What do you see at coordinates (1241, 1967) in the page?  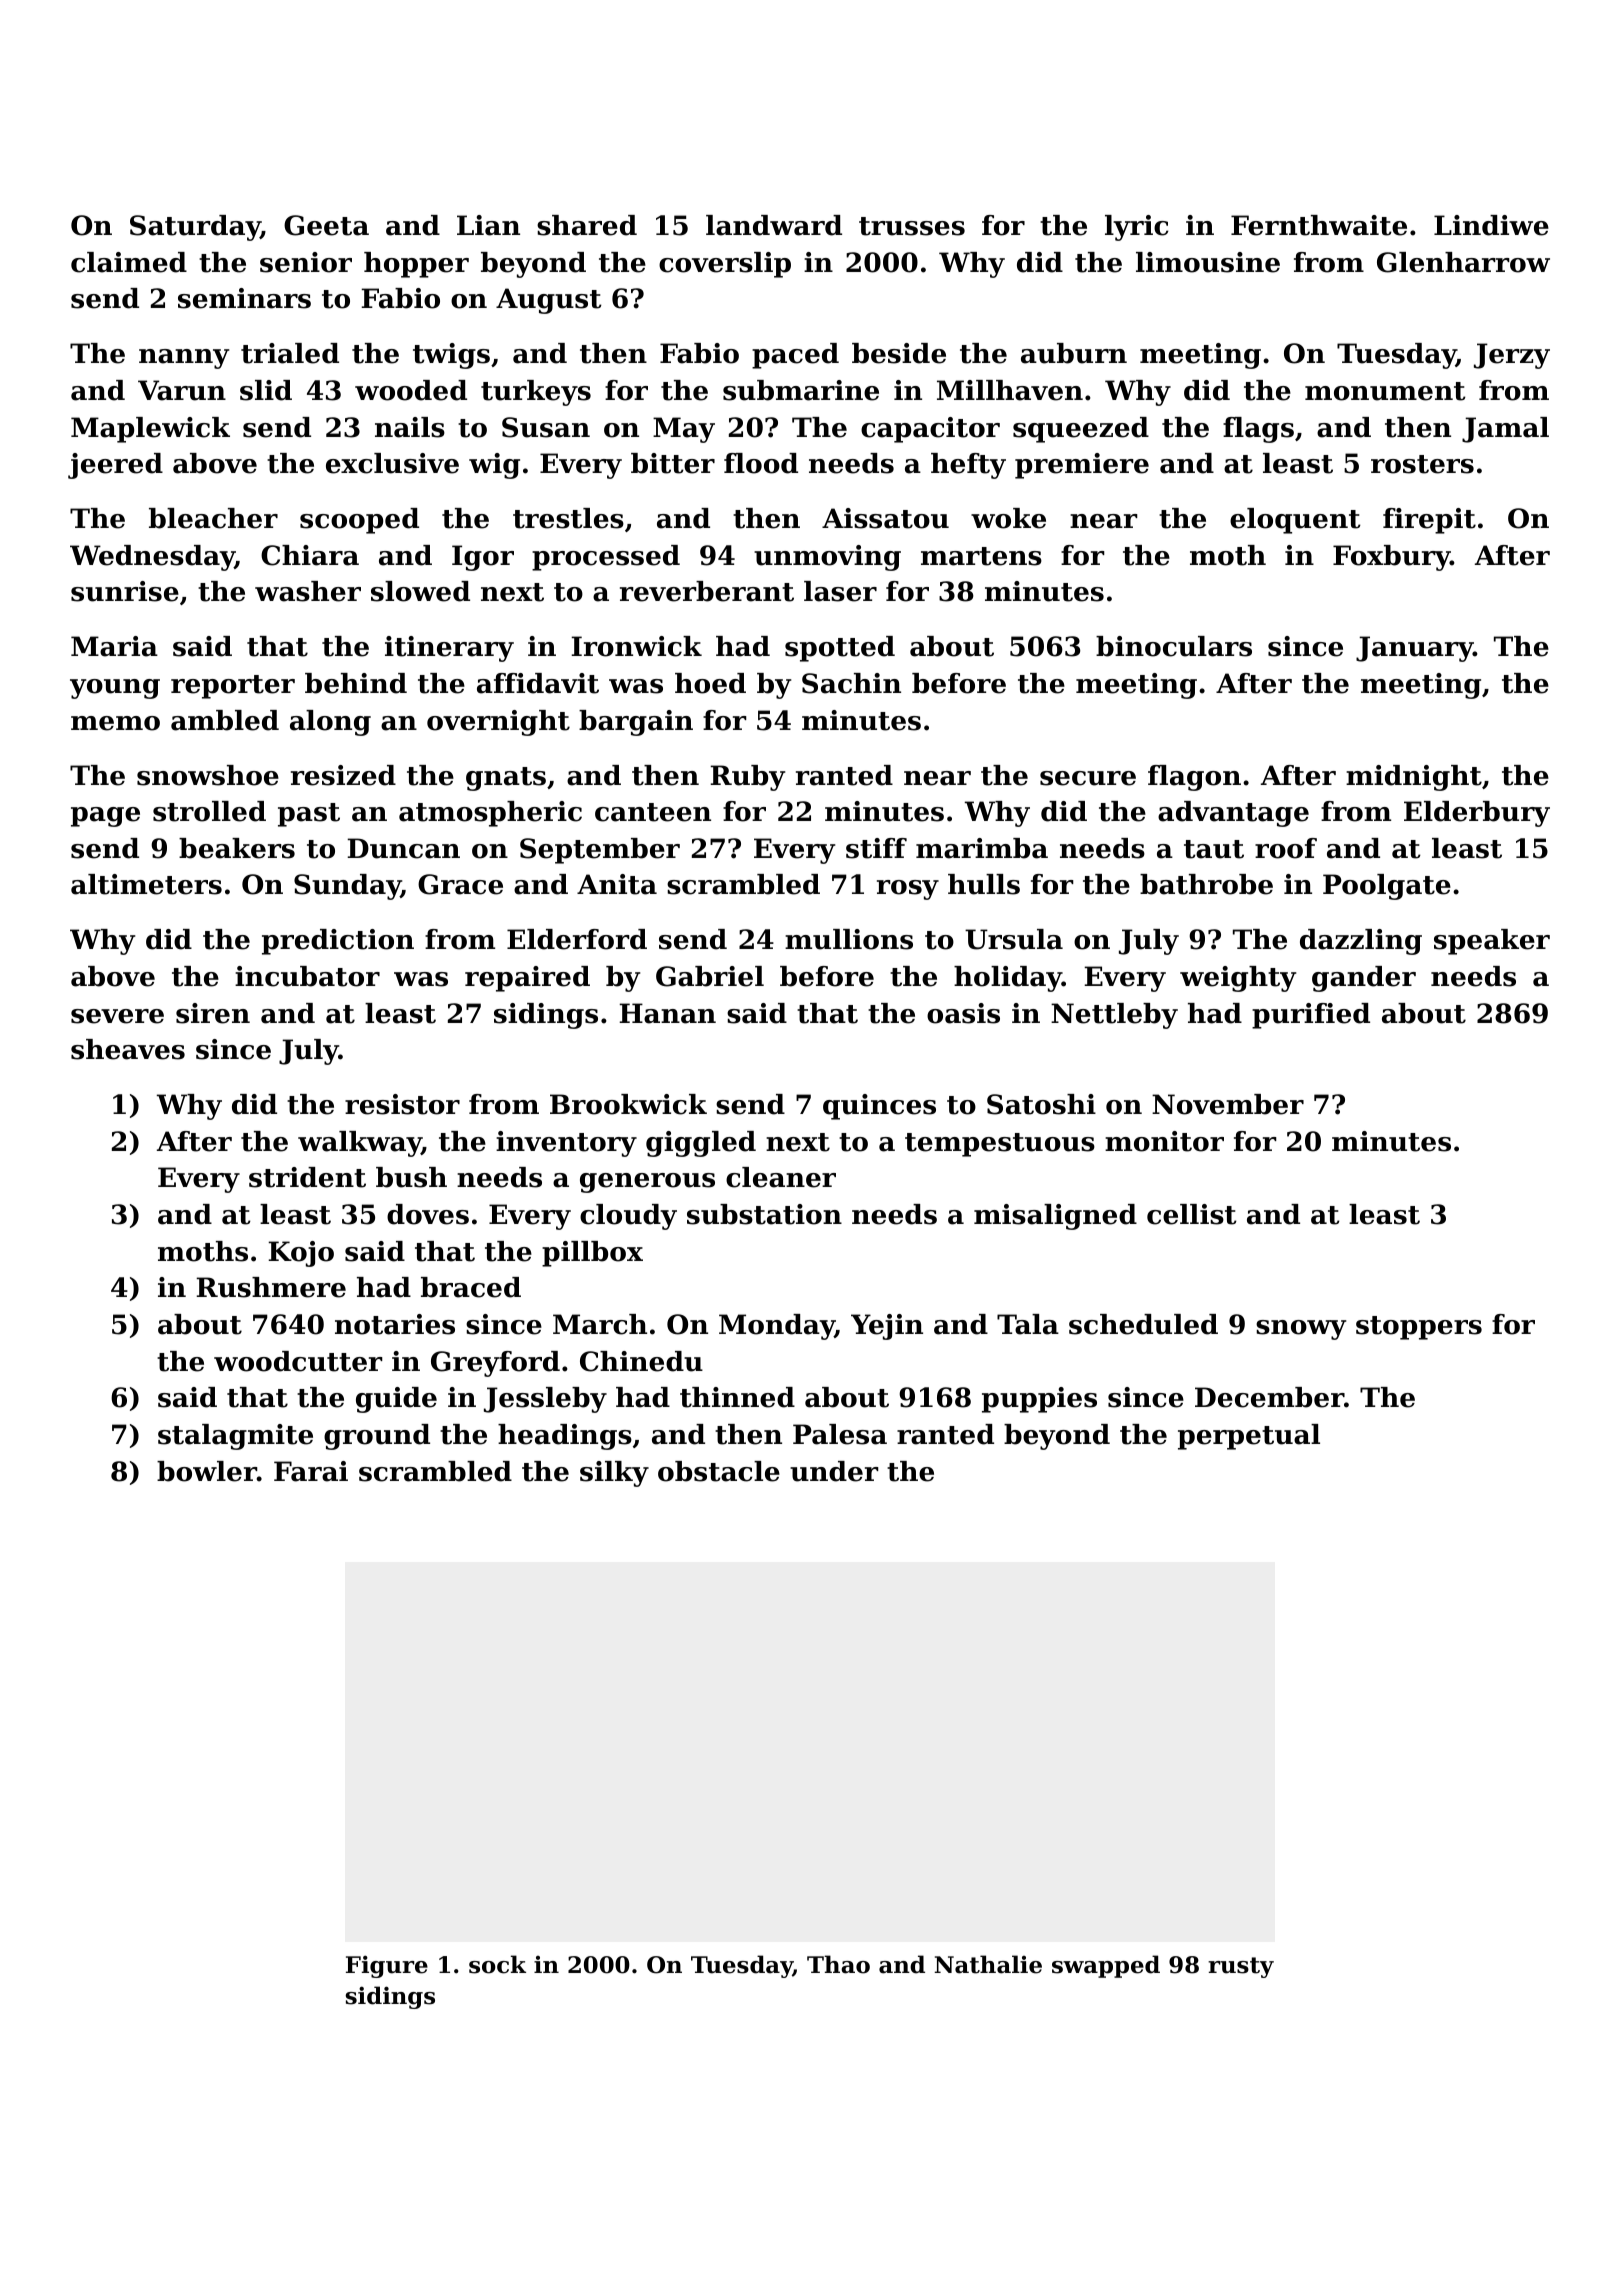 I see `rusty` at bounding box center [1241, 1967].
